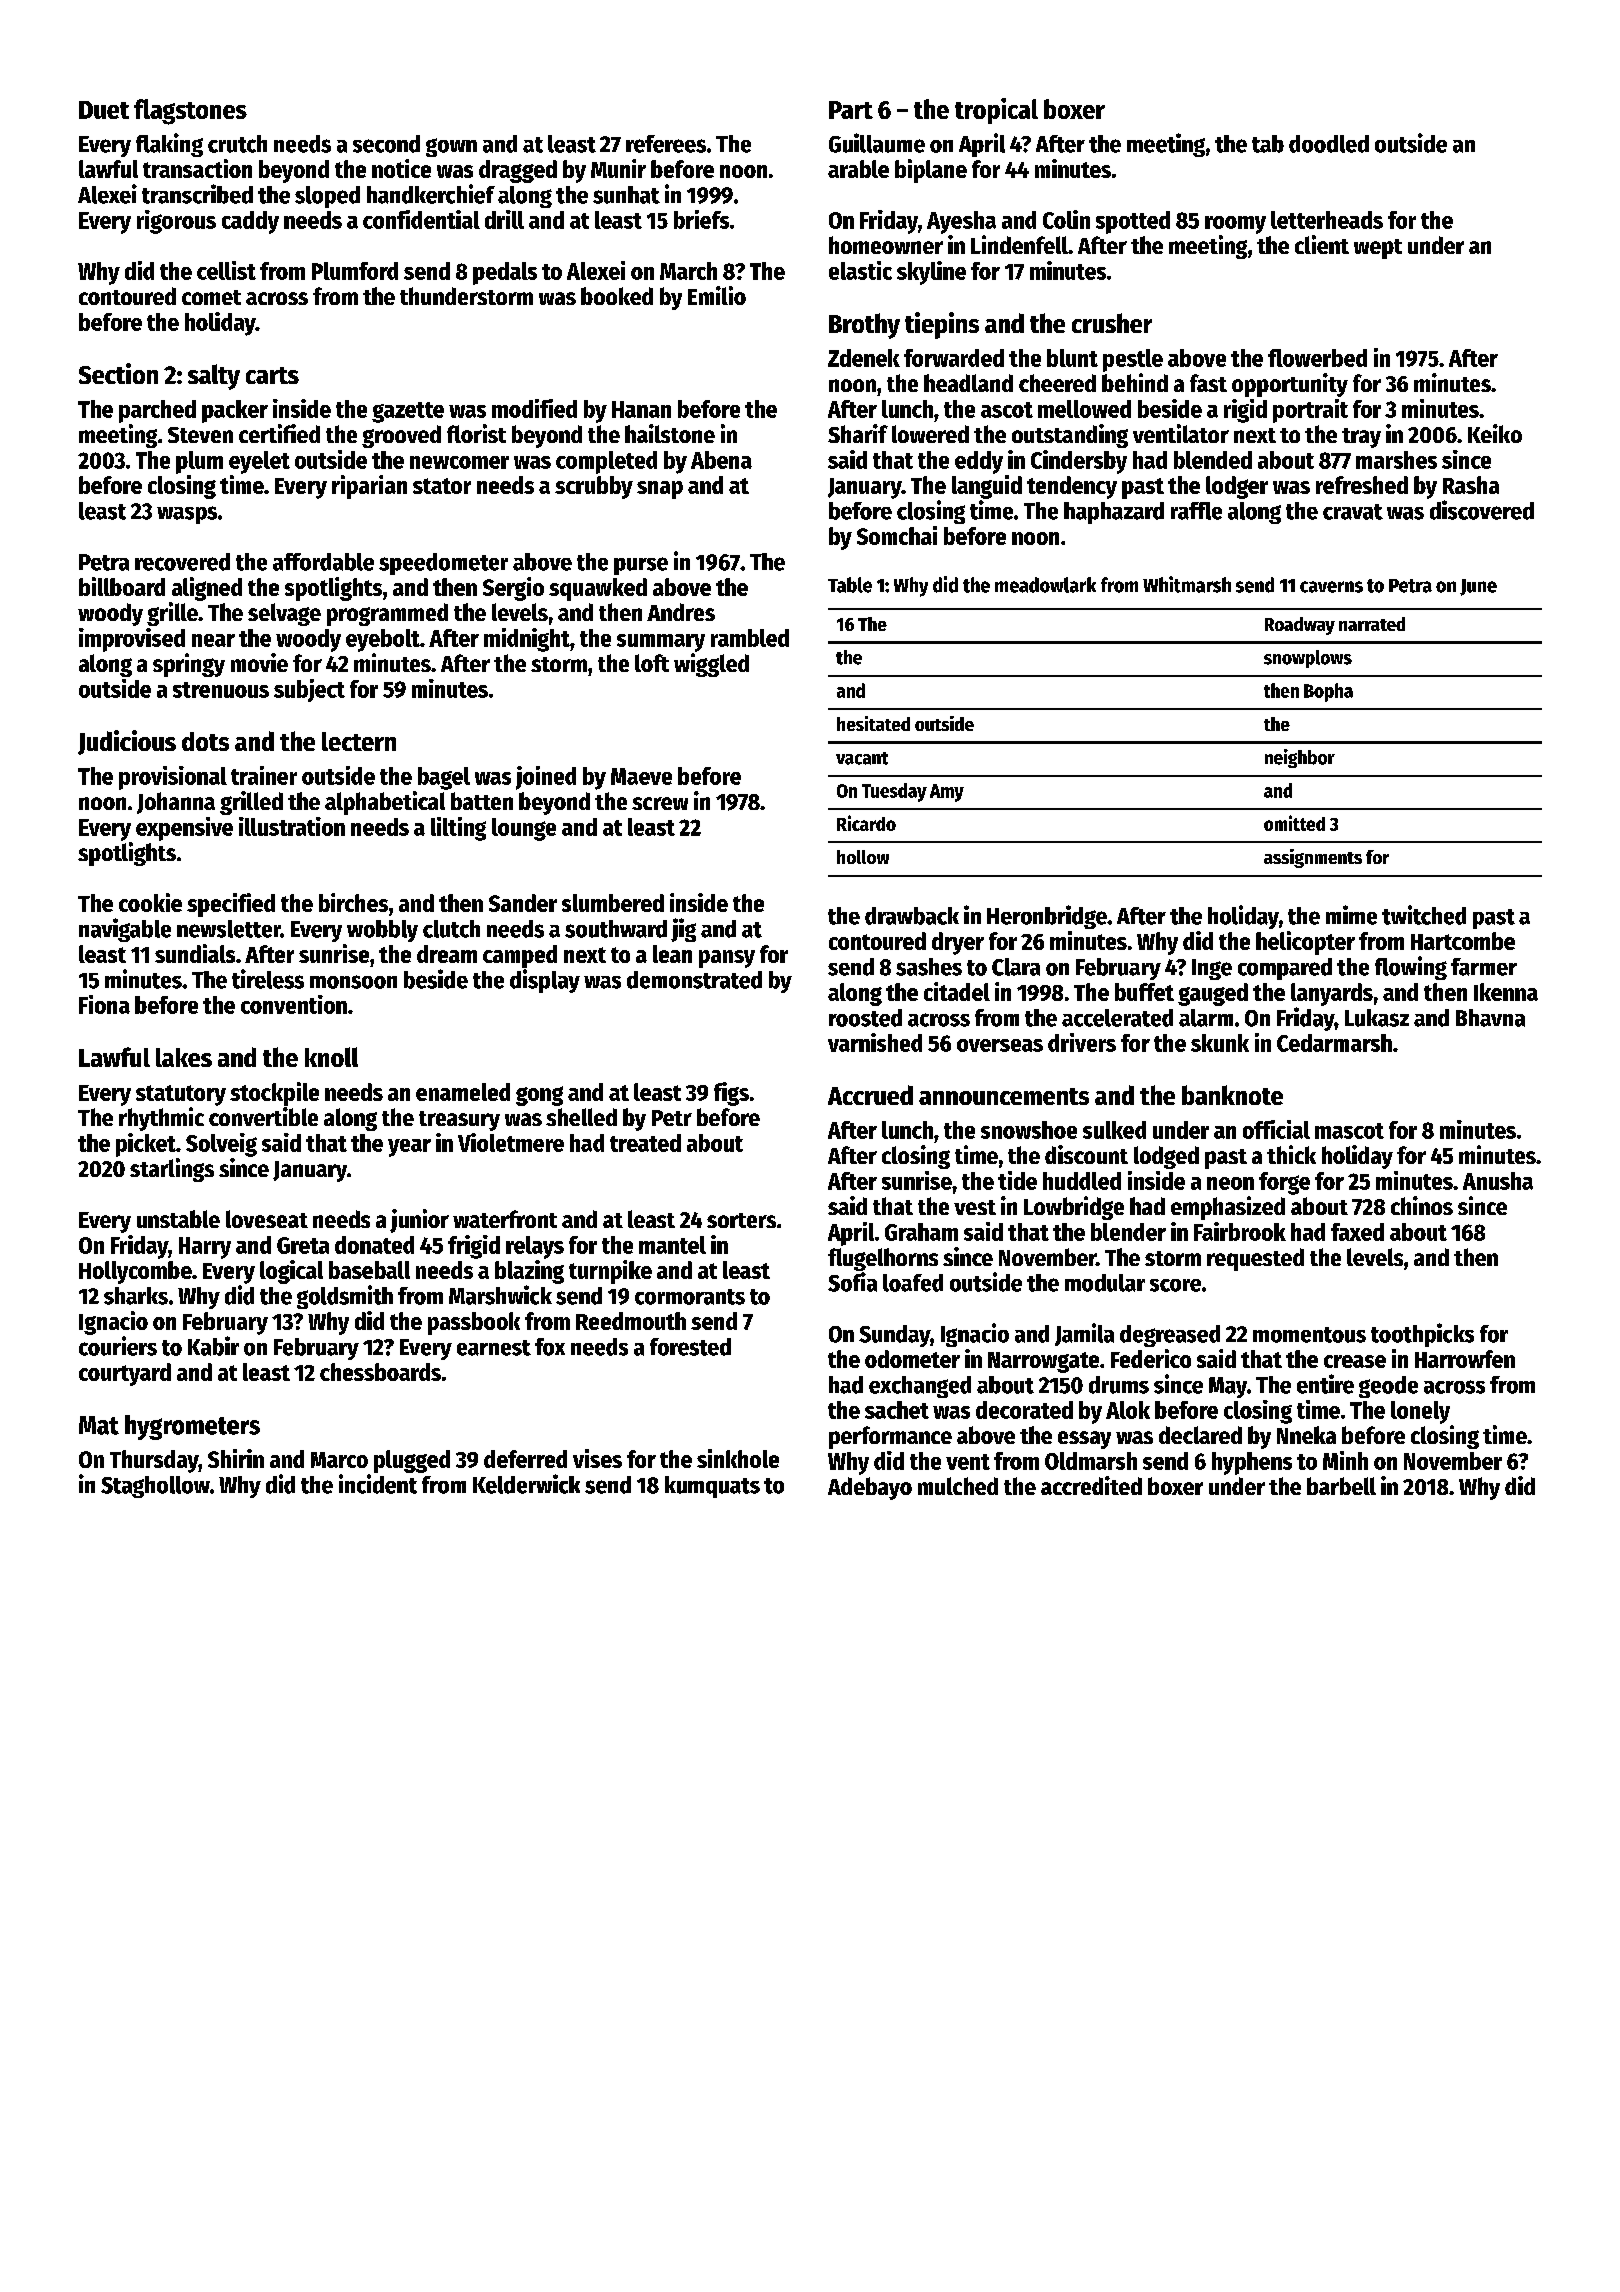 The height and width of the screenshot is (2292, 1620). I want to click on Judicious, so click(127, 742).
